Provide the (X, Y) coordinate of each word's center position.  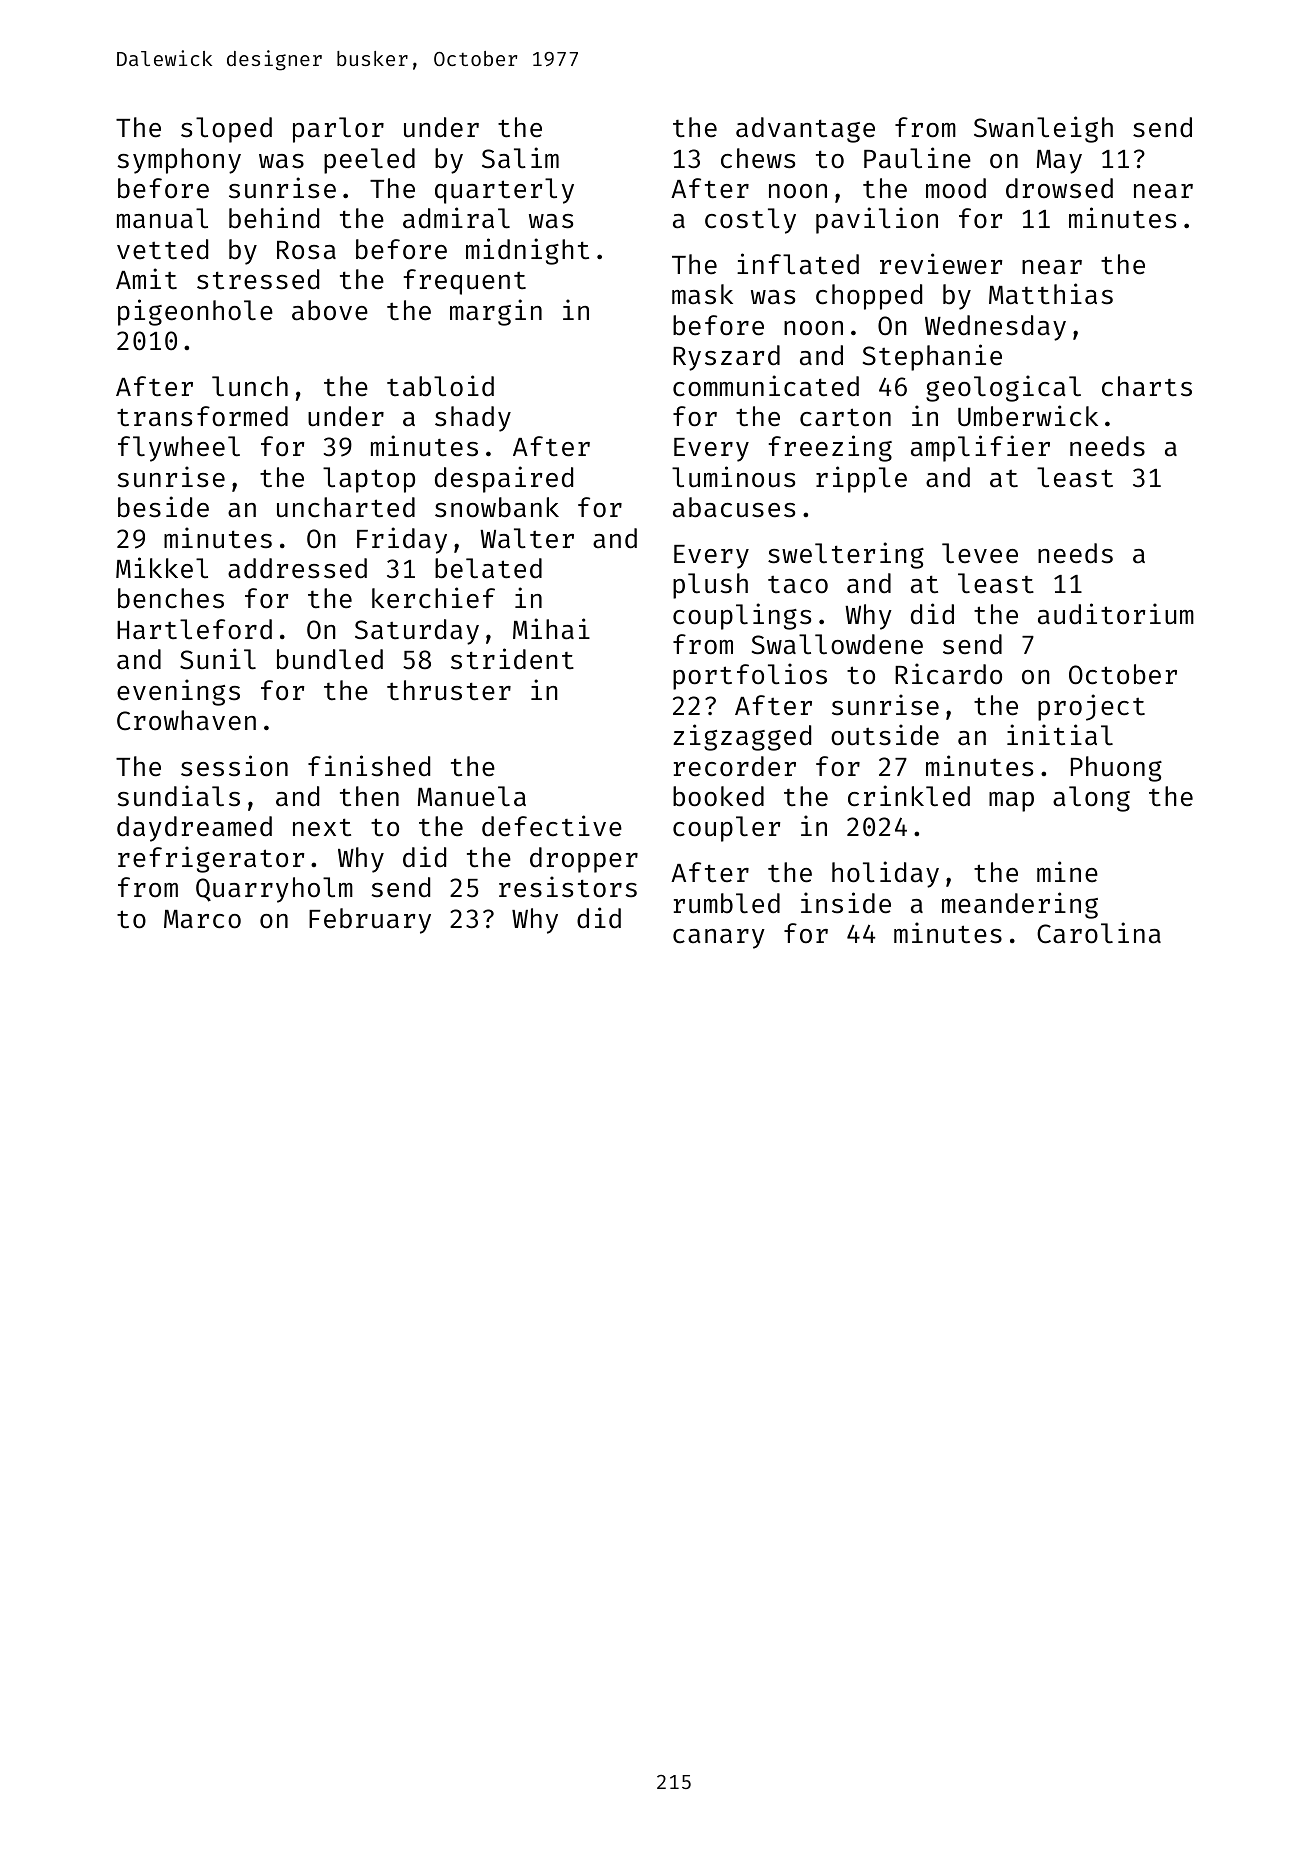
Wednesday (995, 328)
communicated (766, 386)
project (1091, 707)
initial (1060, 735)
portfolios (750, 676)
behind (274, 218)
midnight (527, 251)
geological (1003, 388)
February (370, 921)
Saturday (417, 632)
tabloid (440, 386)
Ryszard (726, 358)
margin (496, 312)
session (234, 766)
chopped (869, 297)
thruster (449, 690)
